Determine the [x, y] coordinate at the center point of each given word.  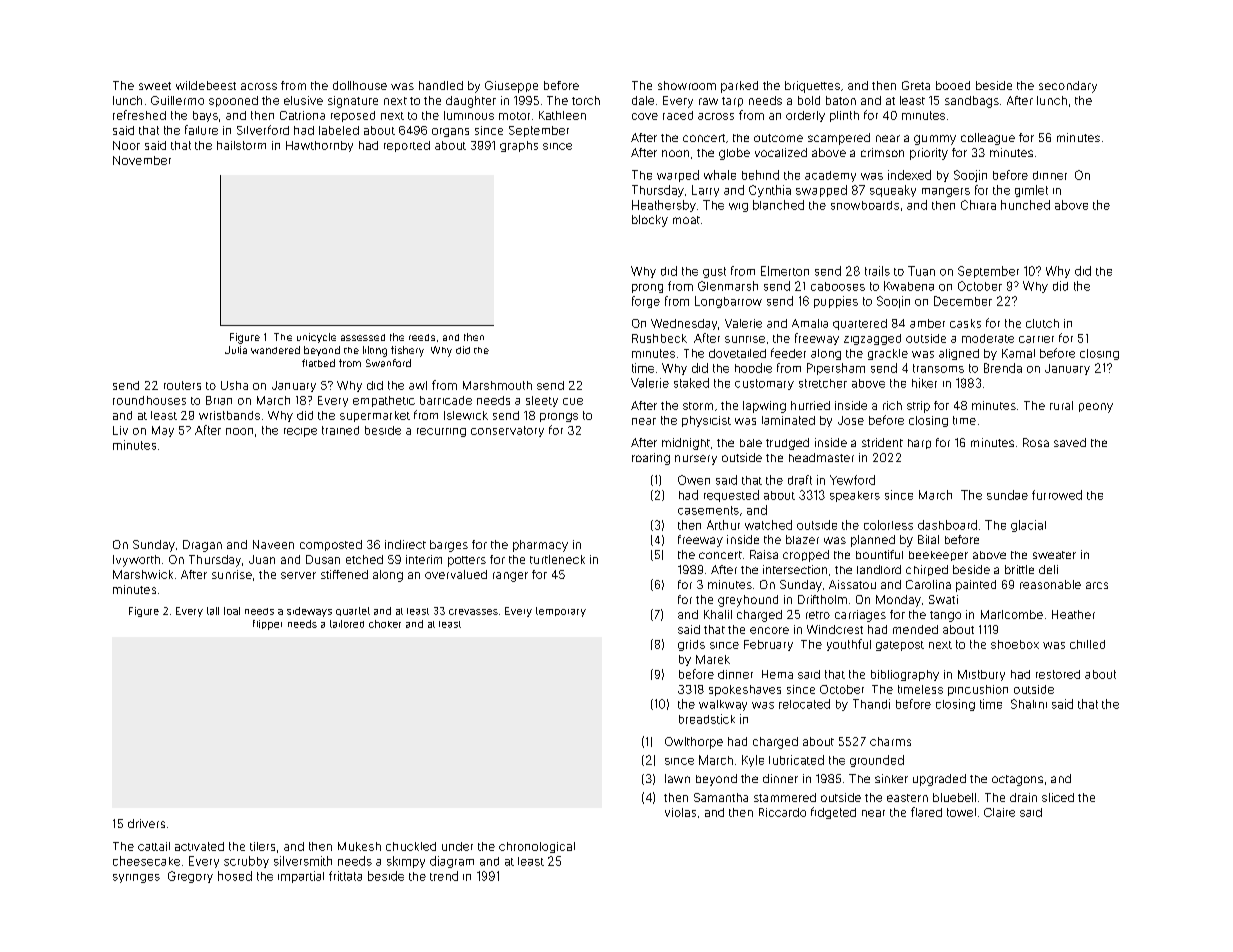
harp [919, 444]
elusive [303, 100]
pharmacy [540, 546]
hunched [1025, 205]
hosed [235, 876]
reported [407, 146]
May [163, 431]
